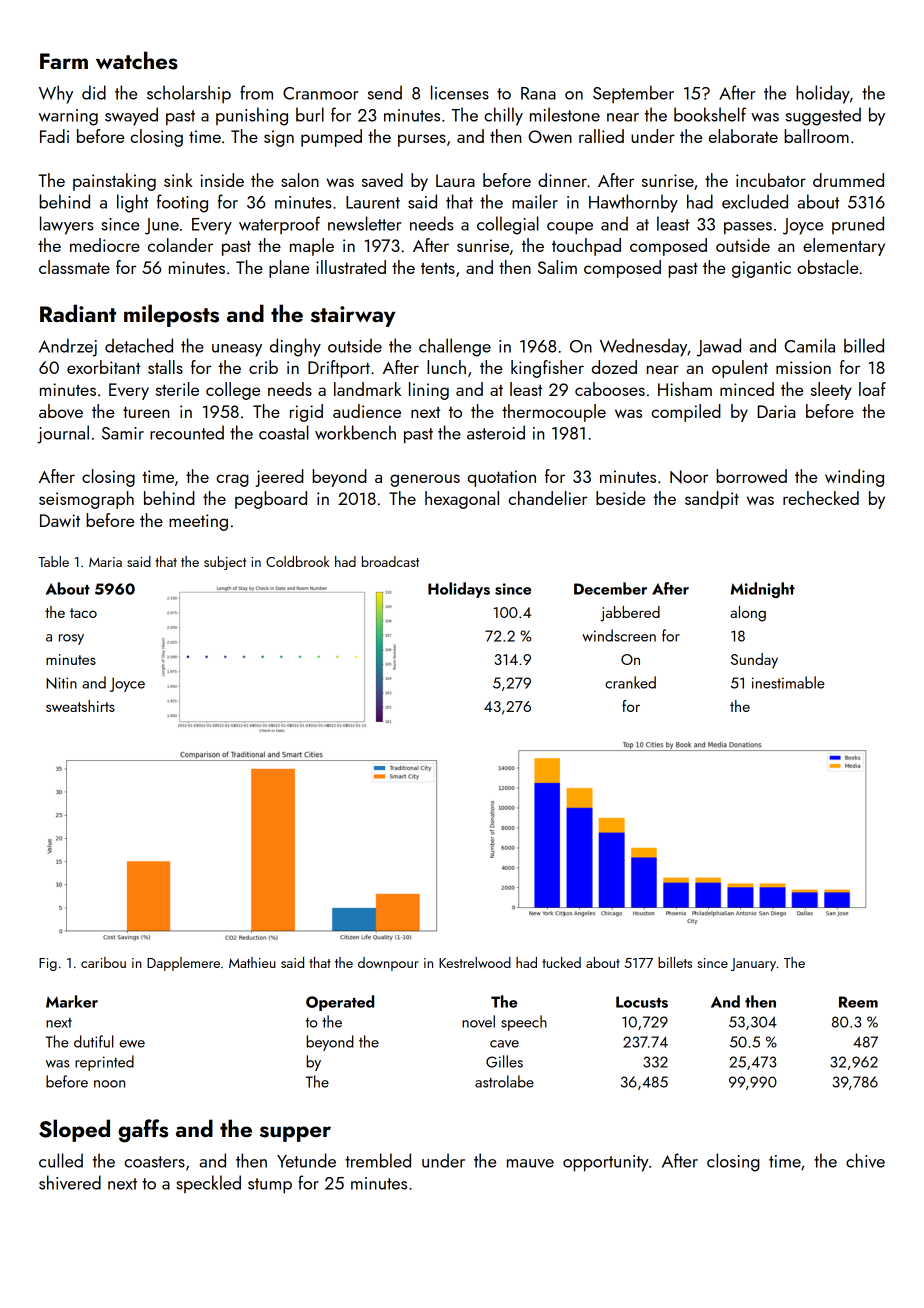 The width and height of the image is (924, 1308). What do you see at coordinates (137, 60) in the image?
I see `watches` at bounding box center [137, 60].
